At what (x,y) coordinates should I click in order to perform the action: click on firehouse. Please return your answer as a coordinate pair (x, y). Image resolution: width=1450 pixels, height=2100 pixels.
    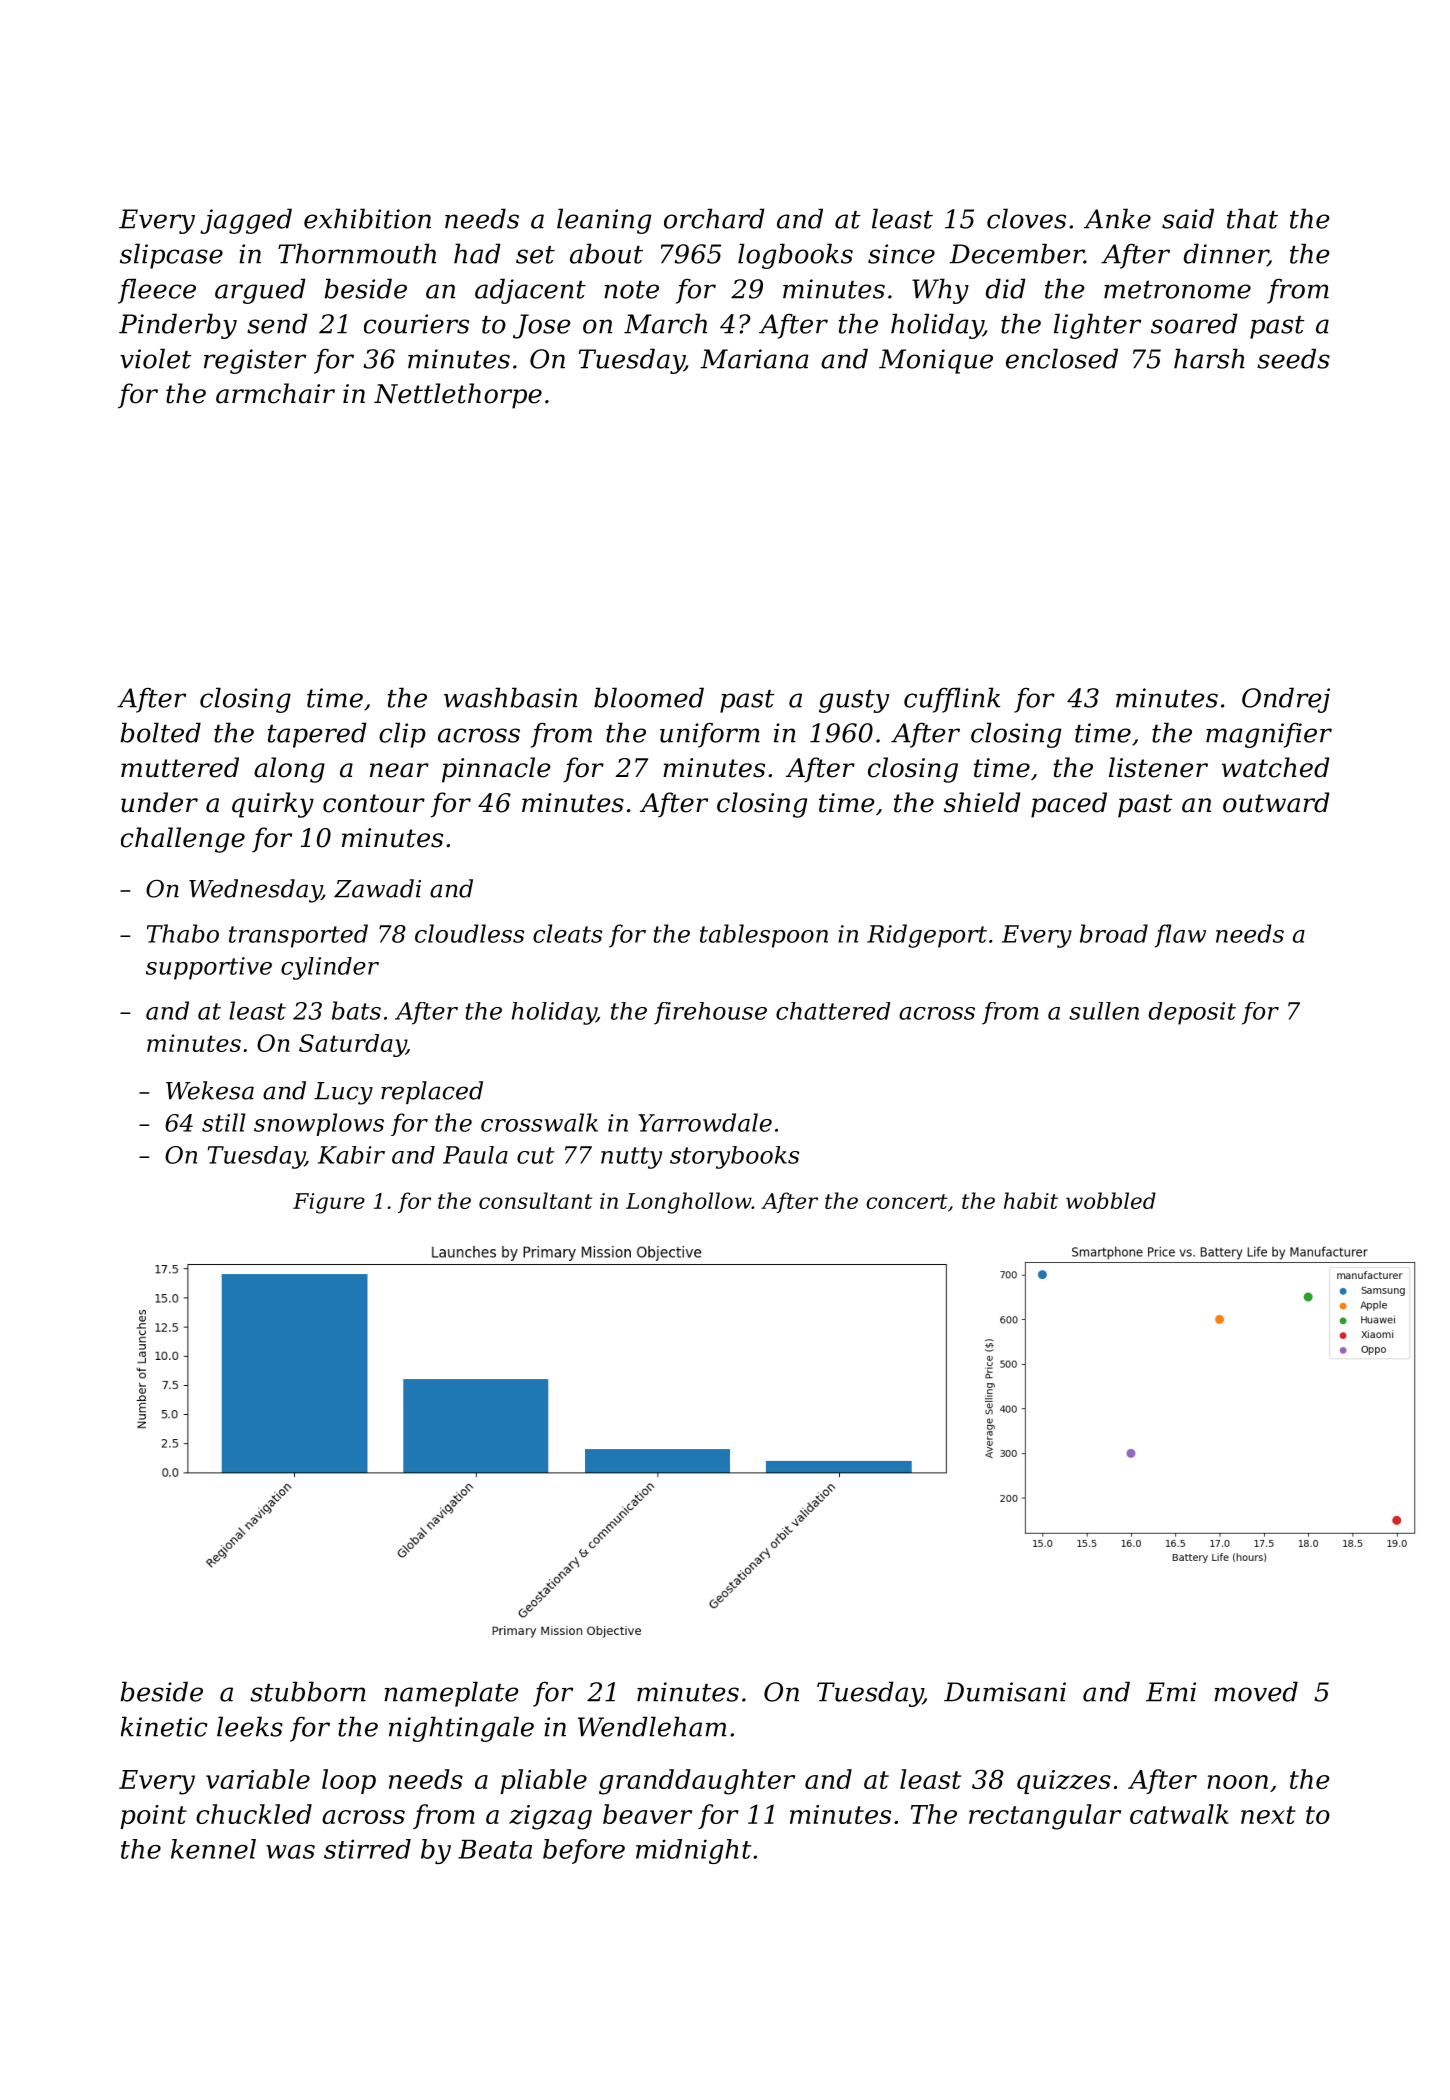
    Looking at the image, I should click on (710, 1013).
